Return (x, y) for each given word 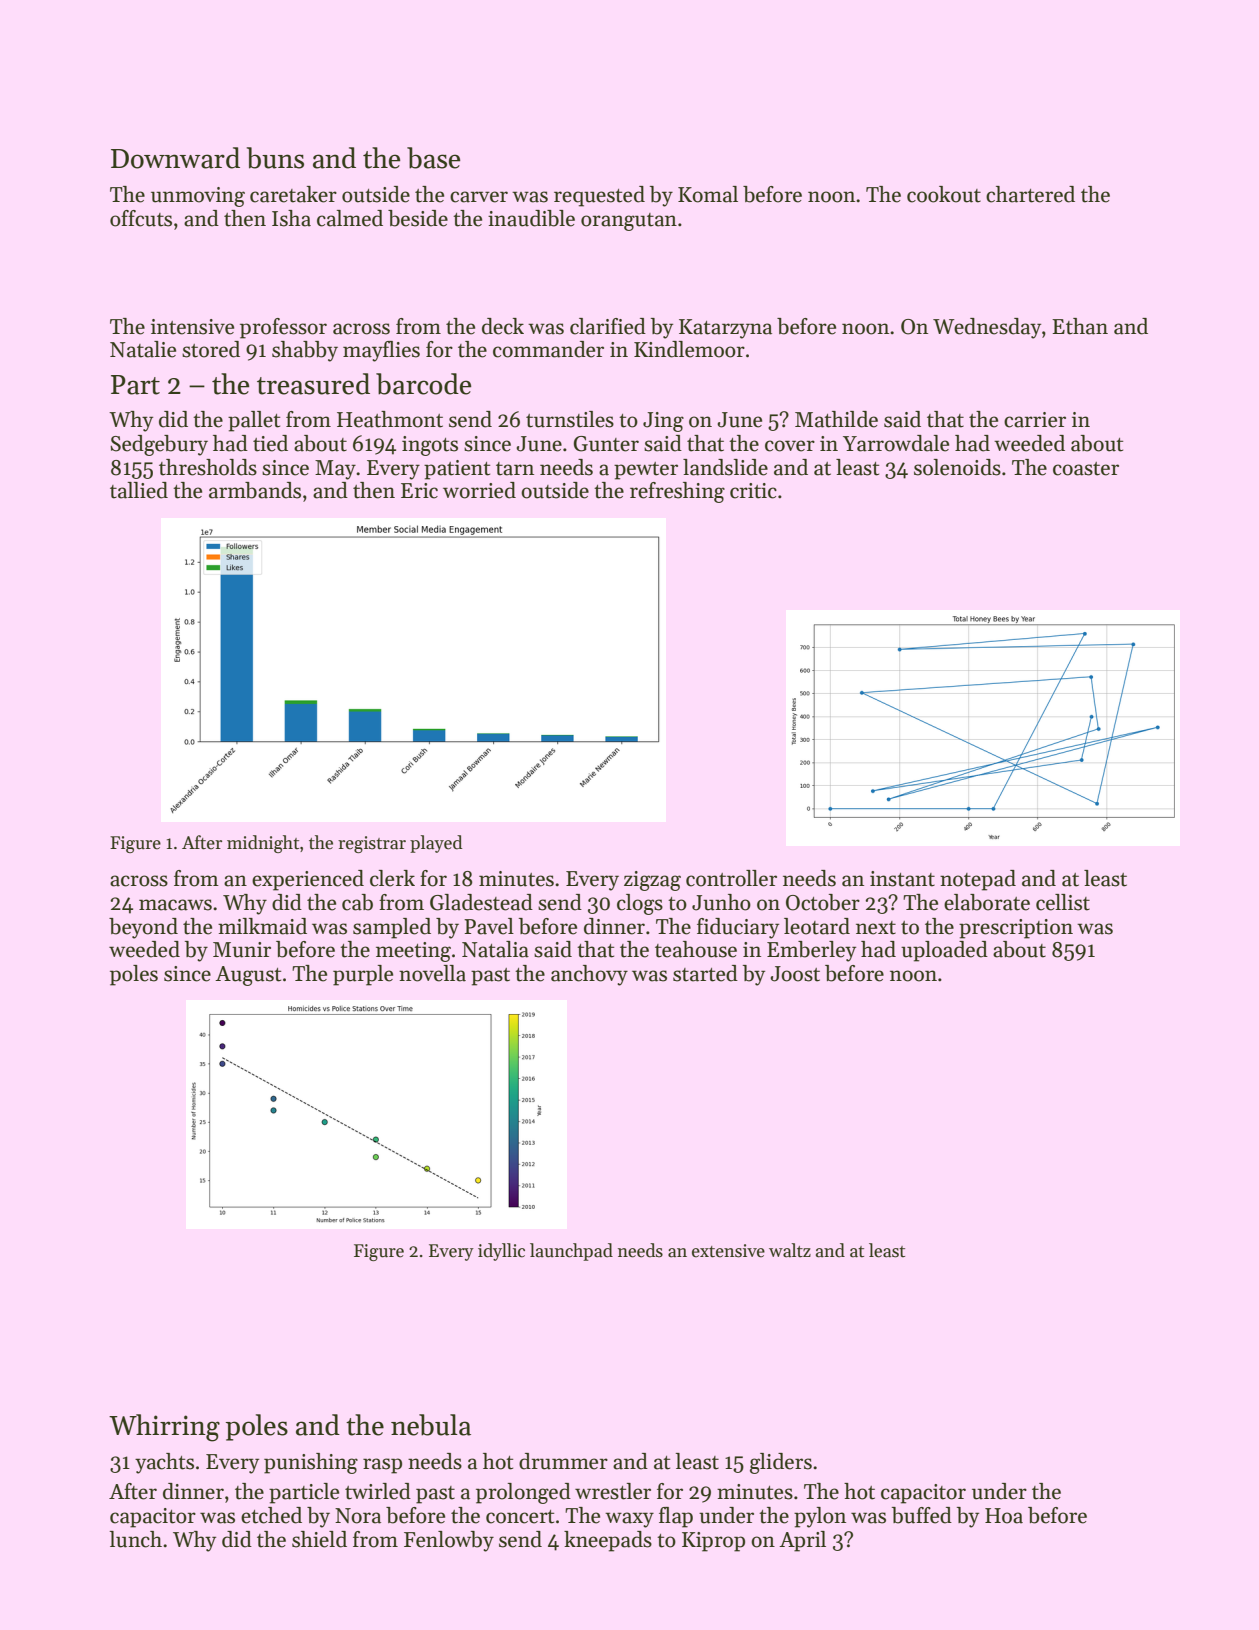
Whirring (164, 1428)
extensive (728, 1251)
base (433, 158)
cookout (944, 194)
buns (275, 158)
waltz (790, 1250)
